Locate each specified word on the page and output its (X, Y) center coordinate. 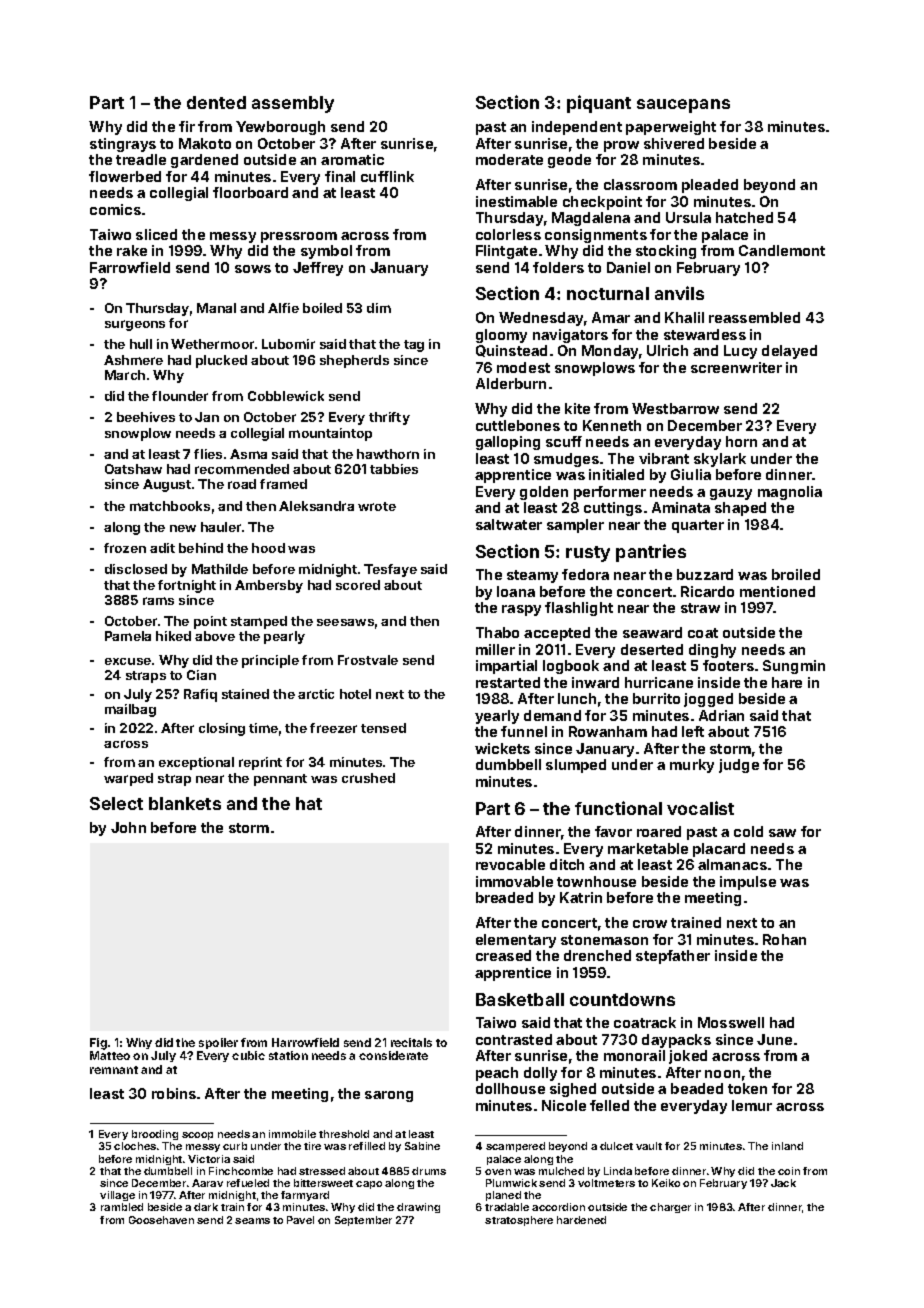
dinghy (712, 651)
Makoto (205, 143)
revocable (510, 864)
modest (523, 367)
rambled (122, 1207)
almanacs (732, 864)
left (693, 731)
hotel (355, 694)
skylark (720, 460)
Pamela (128, 636)
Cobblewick (286, 396)
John (128, 827)
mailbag (130, 710)
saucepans (683, 106)
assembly (293, 104)
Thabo (497, 632)
